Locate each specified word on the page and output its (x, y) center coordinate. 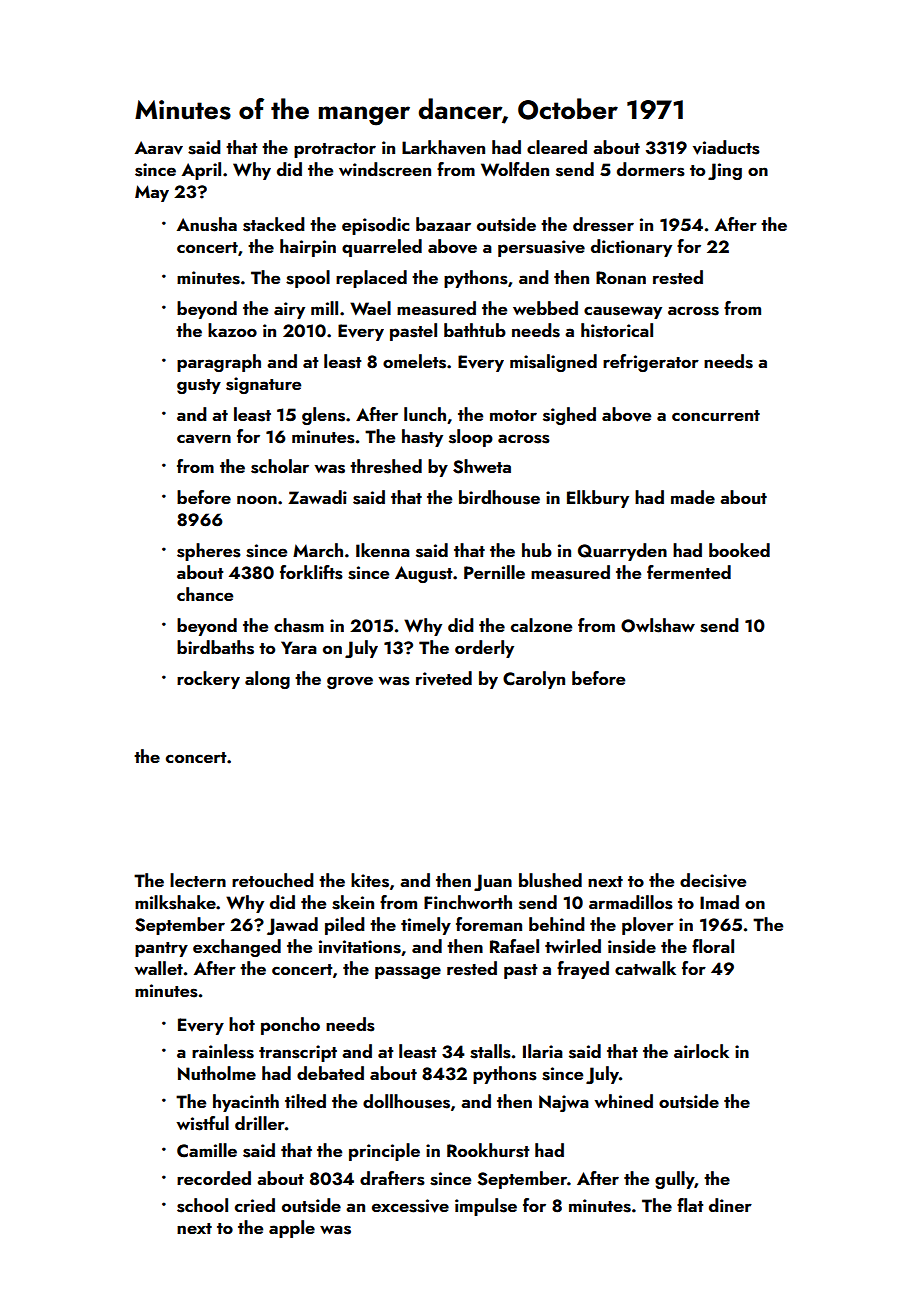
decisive (713, 880)
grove (350, 682)
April (201, 171)
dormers (651, 169)
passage (408, 972)
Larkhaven (443, 147)
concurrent (716, 415)
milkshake (175, 902)
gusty (199, 386)
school (202, 1205)
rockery (208, 680)
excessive (410, 1206)
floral (713, 946)
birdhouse (499, 497)
